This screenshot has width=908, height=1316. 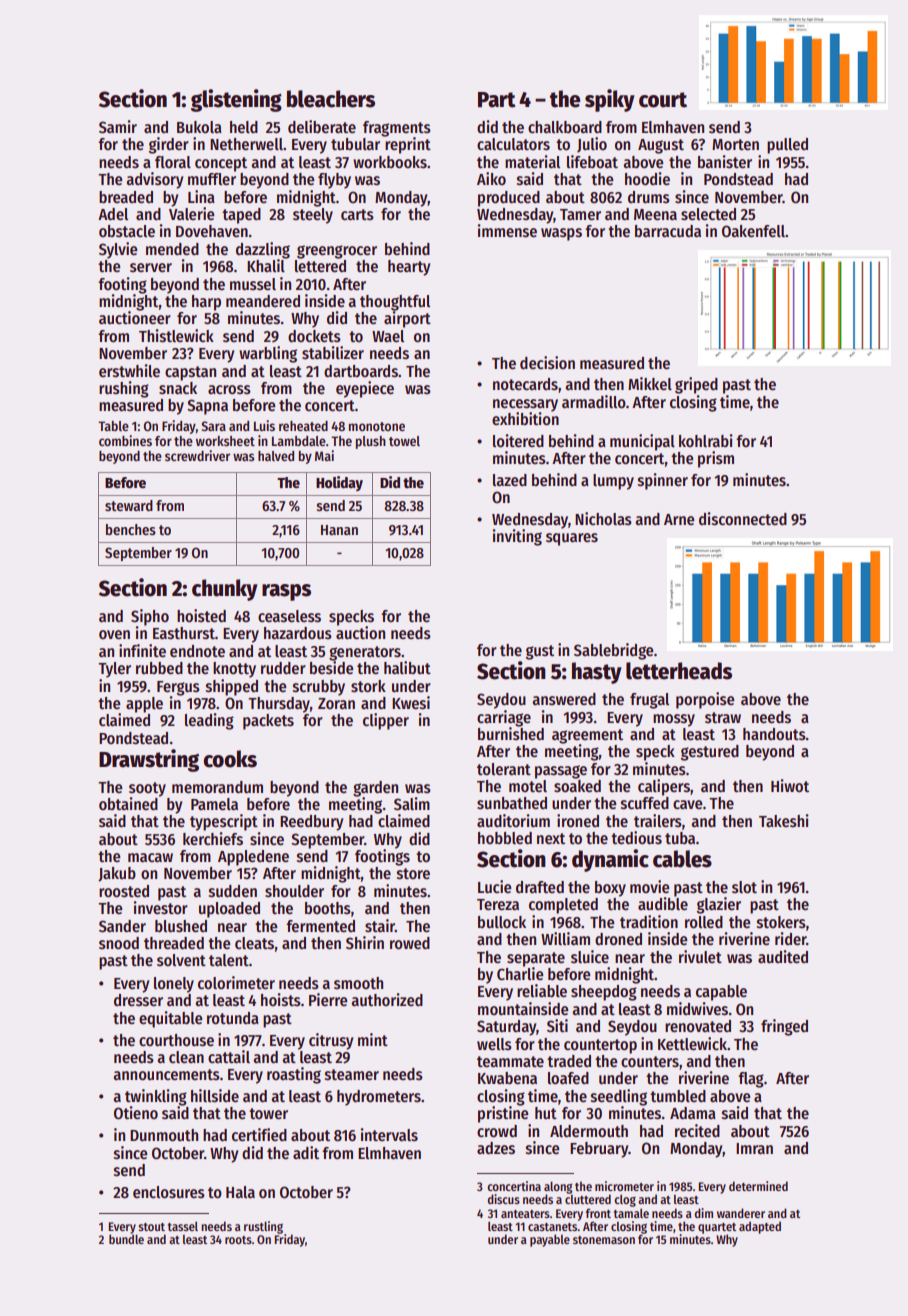 What do you see at coordinates (169, 1192) in the screenshot?
I see `enclosures` at bounding box center [169, 1192].
